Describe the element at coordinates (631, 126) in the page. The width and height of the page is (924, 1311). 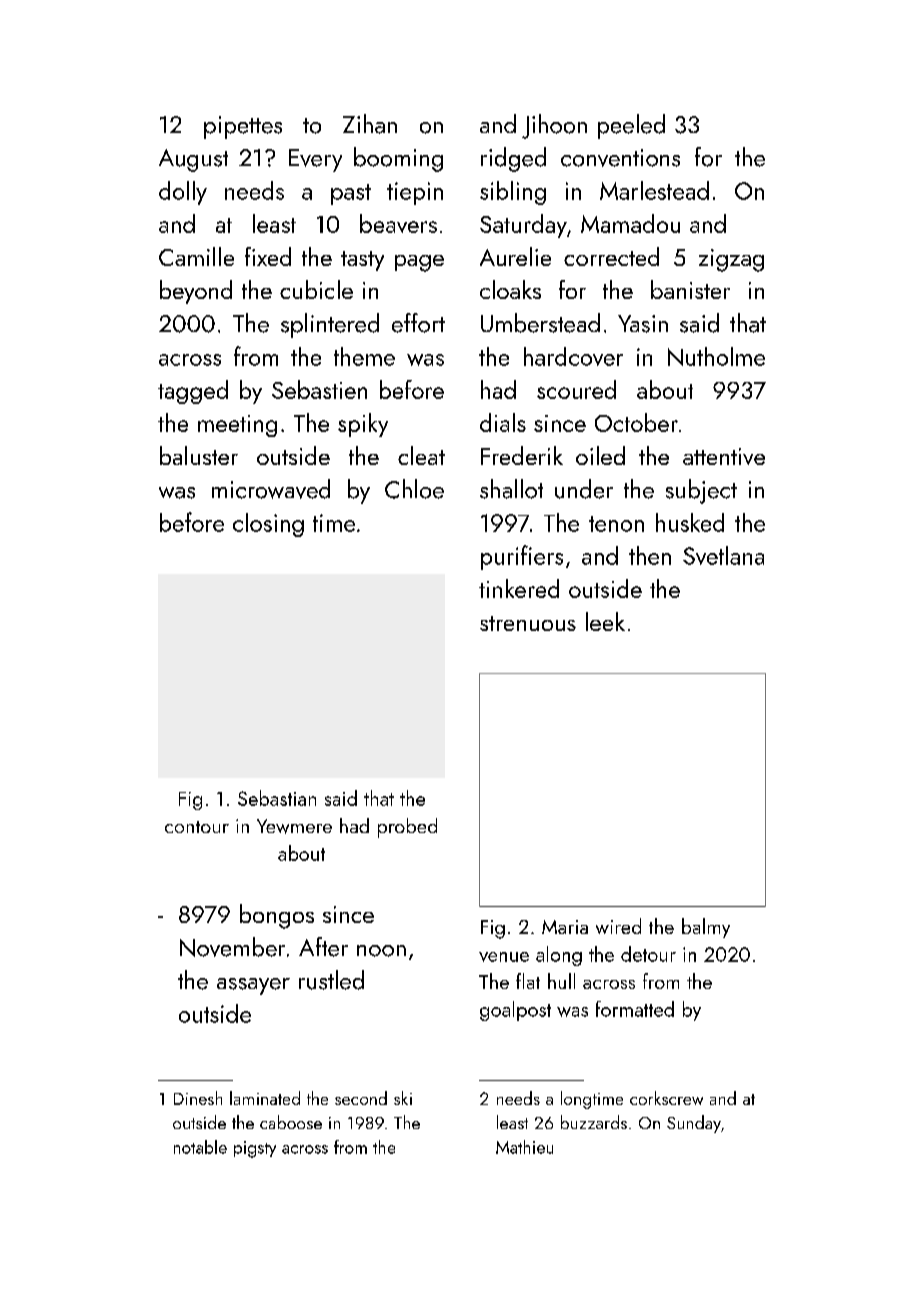
I see `peeled` at that location.
